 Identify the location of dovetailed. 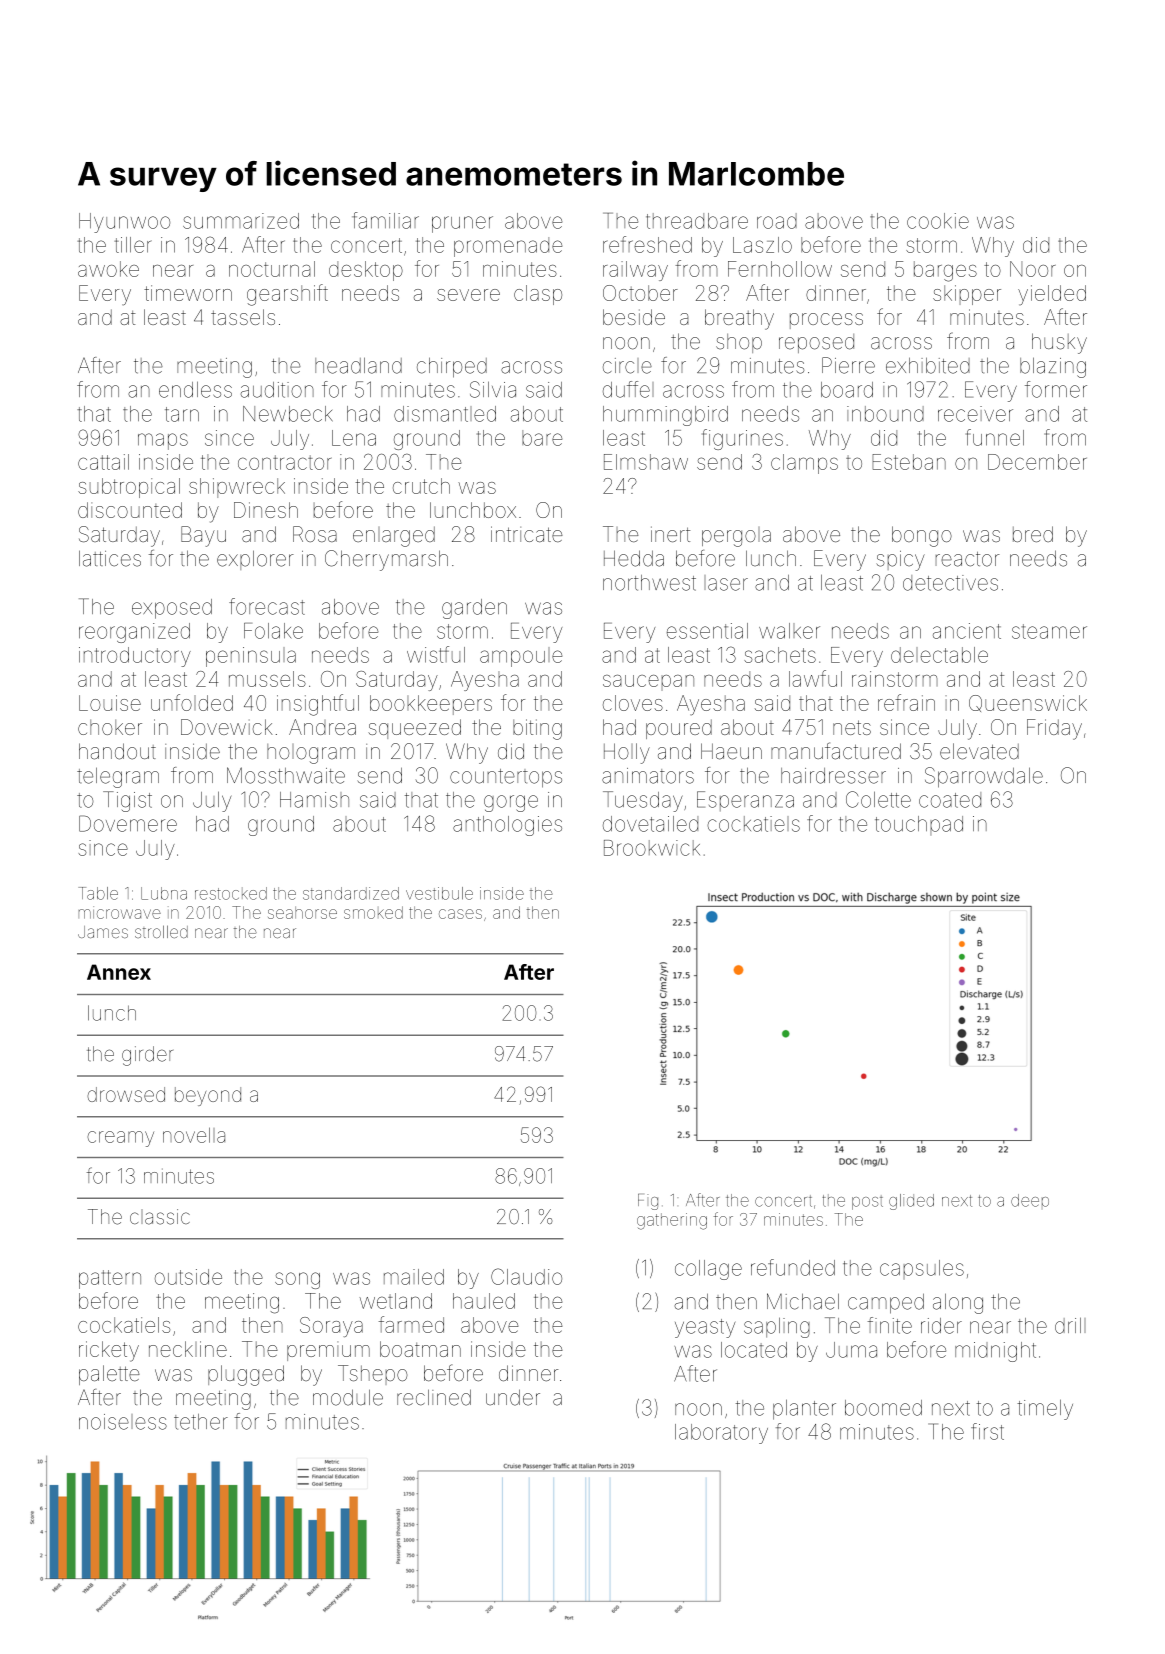
(650, 824).
